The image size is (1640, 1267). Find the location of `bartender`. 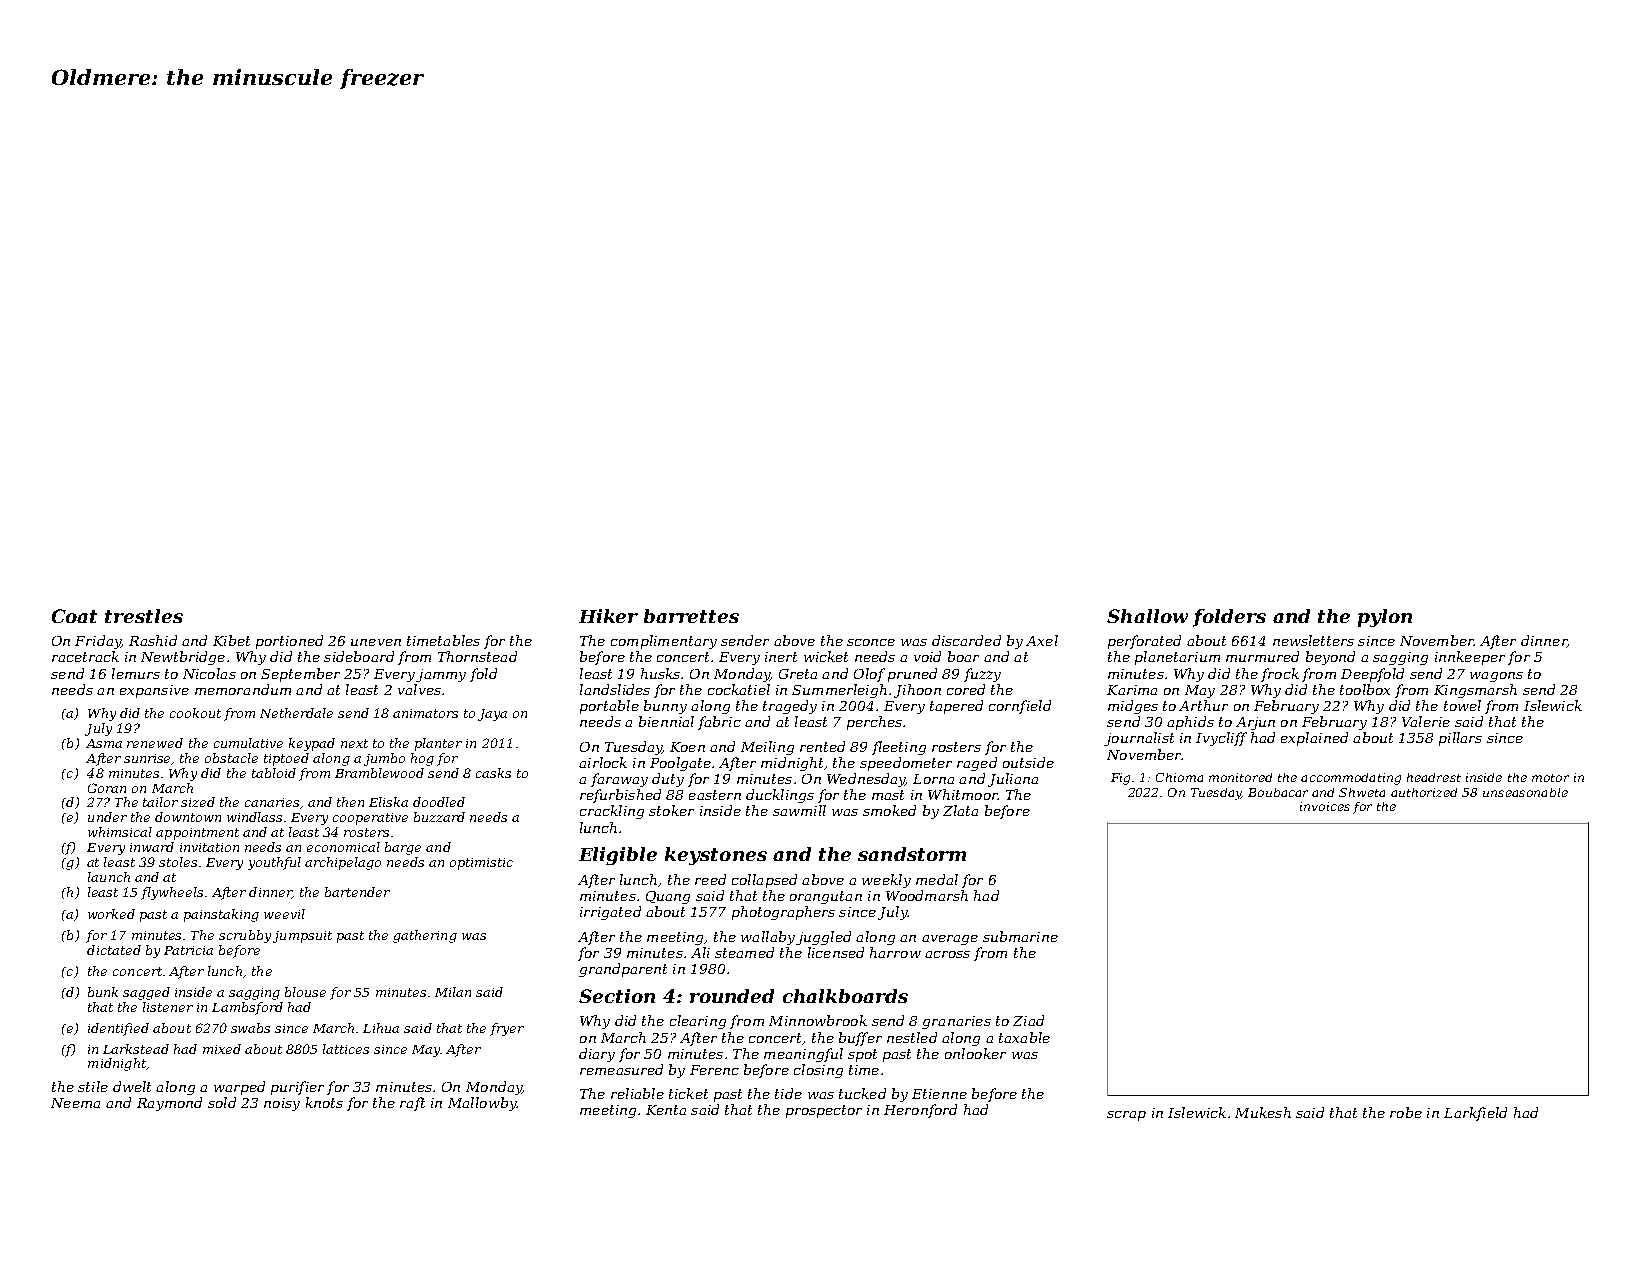

bartender is located at coordinates (357, 892).
